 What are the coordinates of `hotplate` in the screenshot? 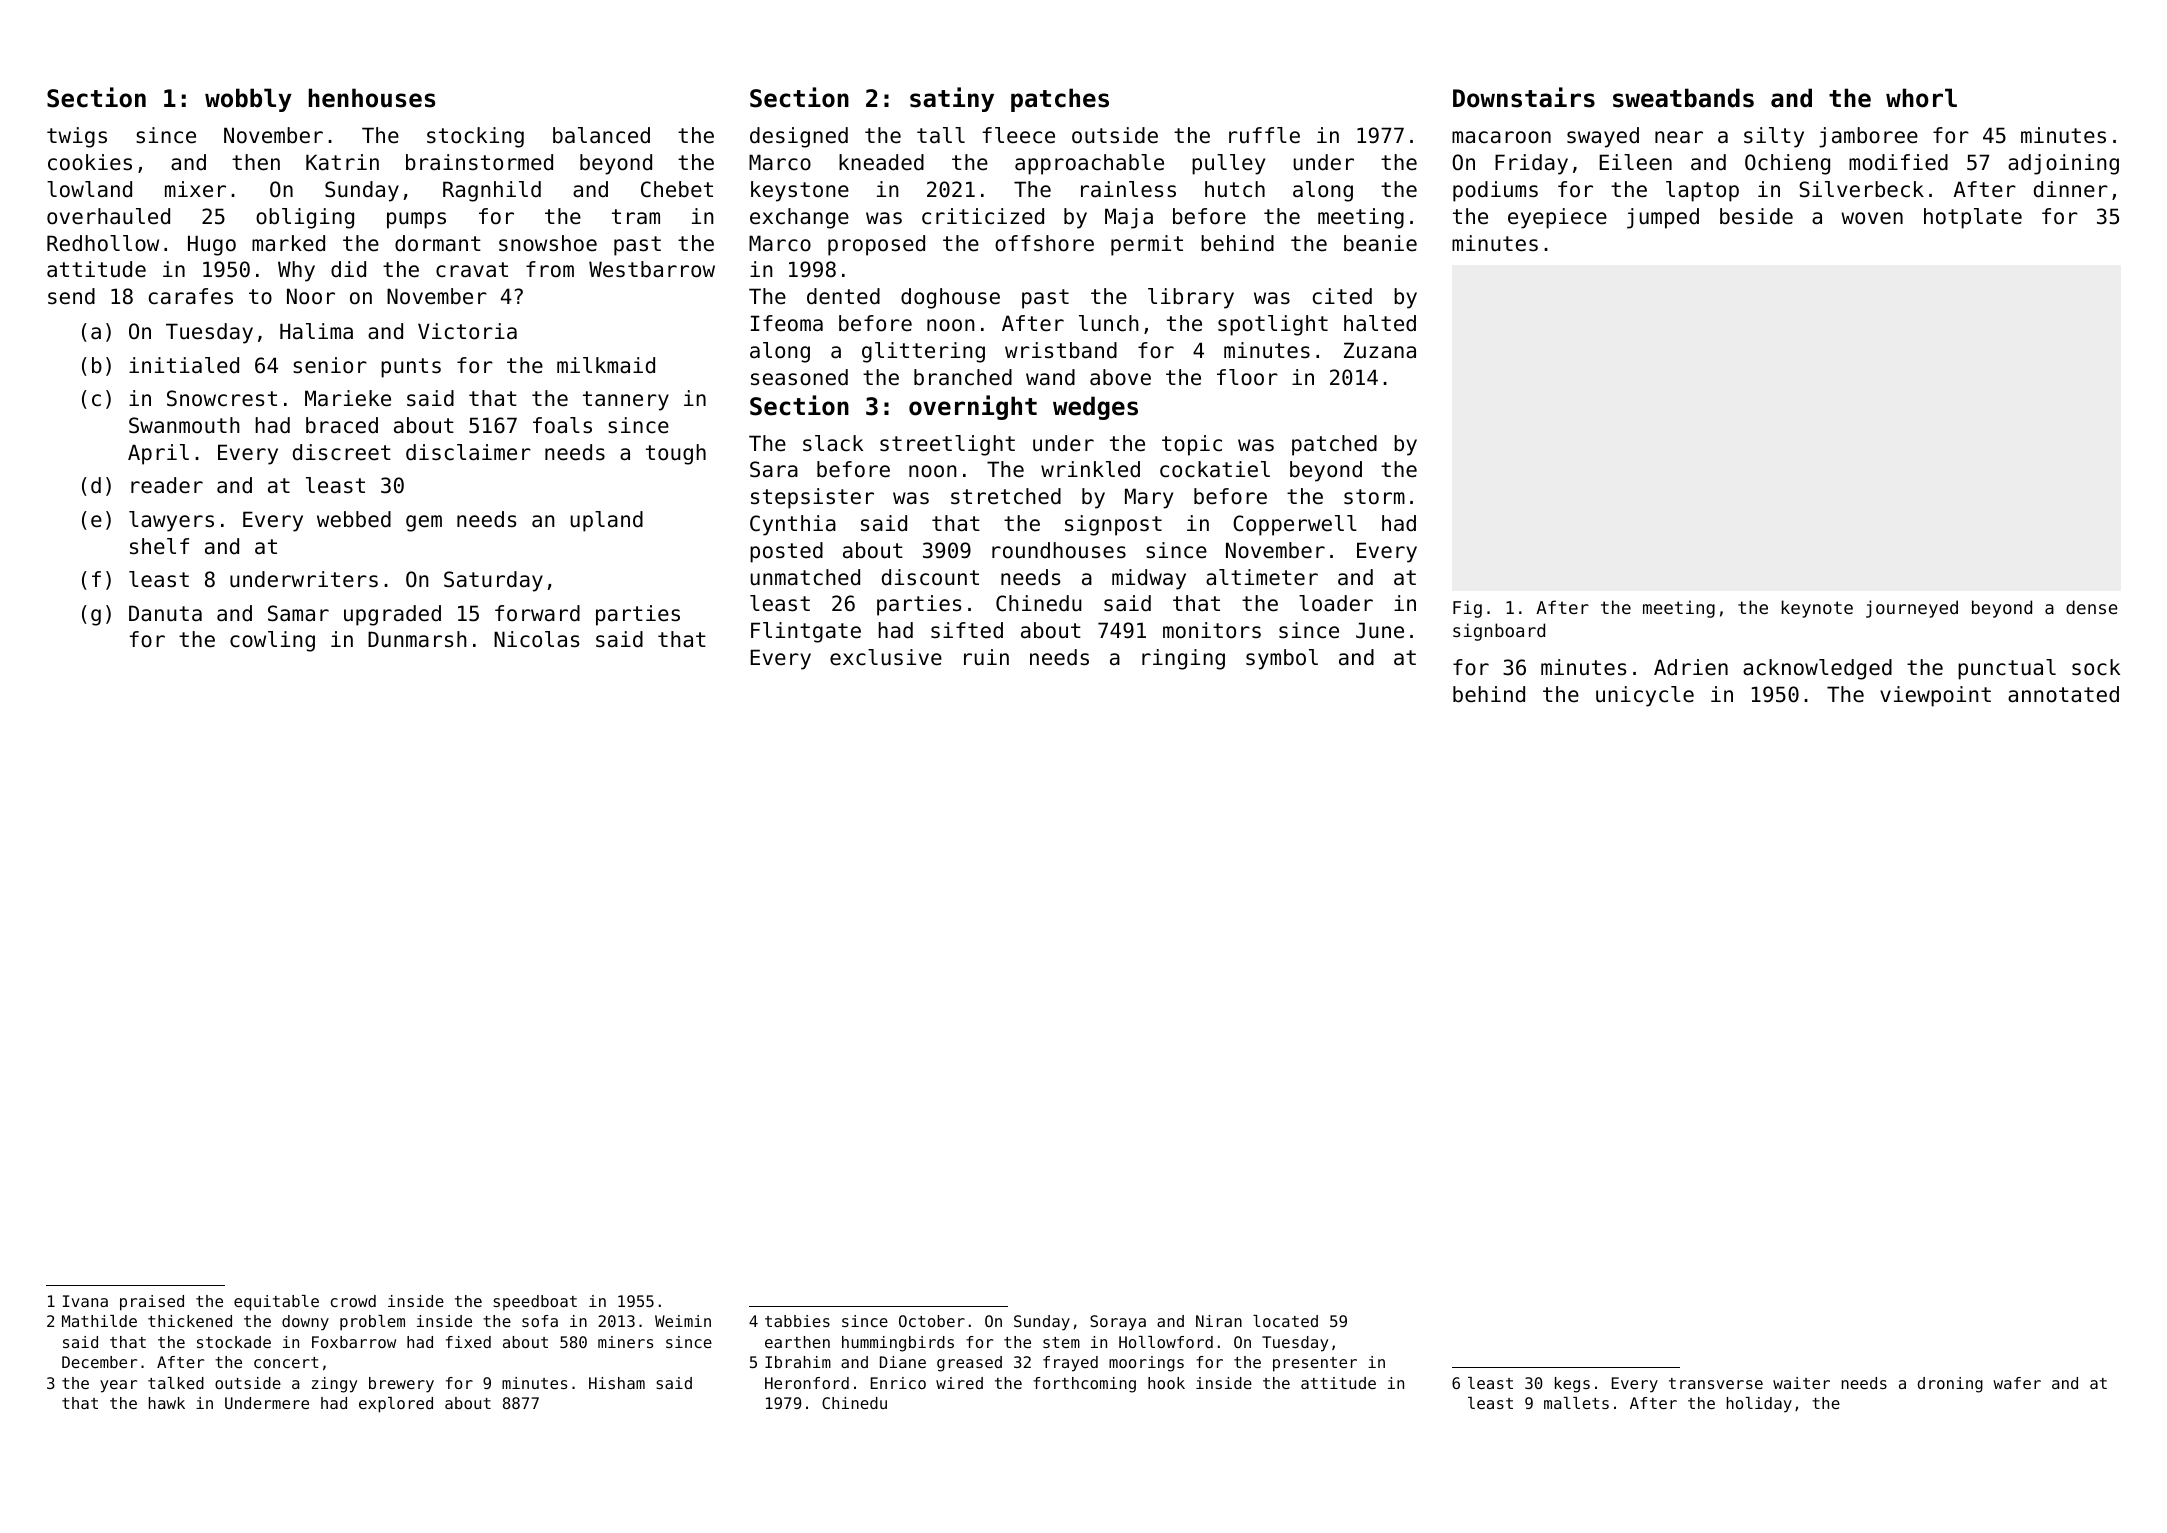 It's located at (1973, 218).
